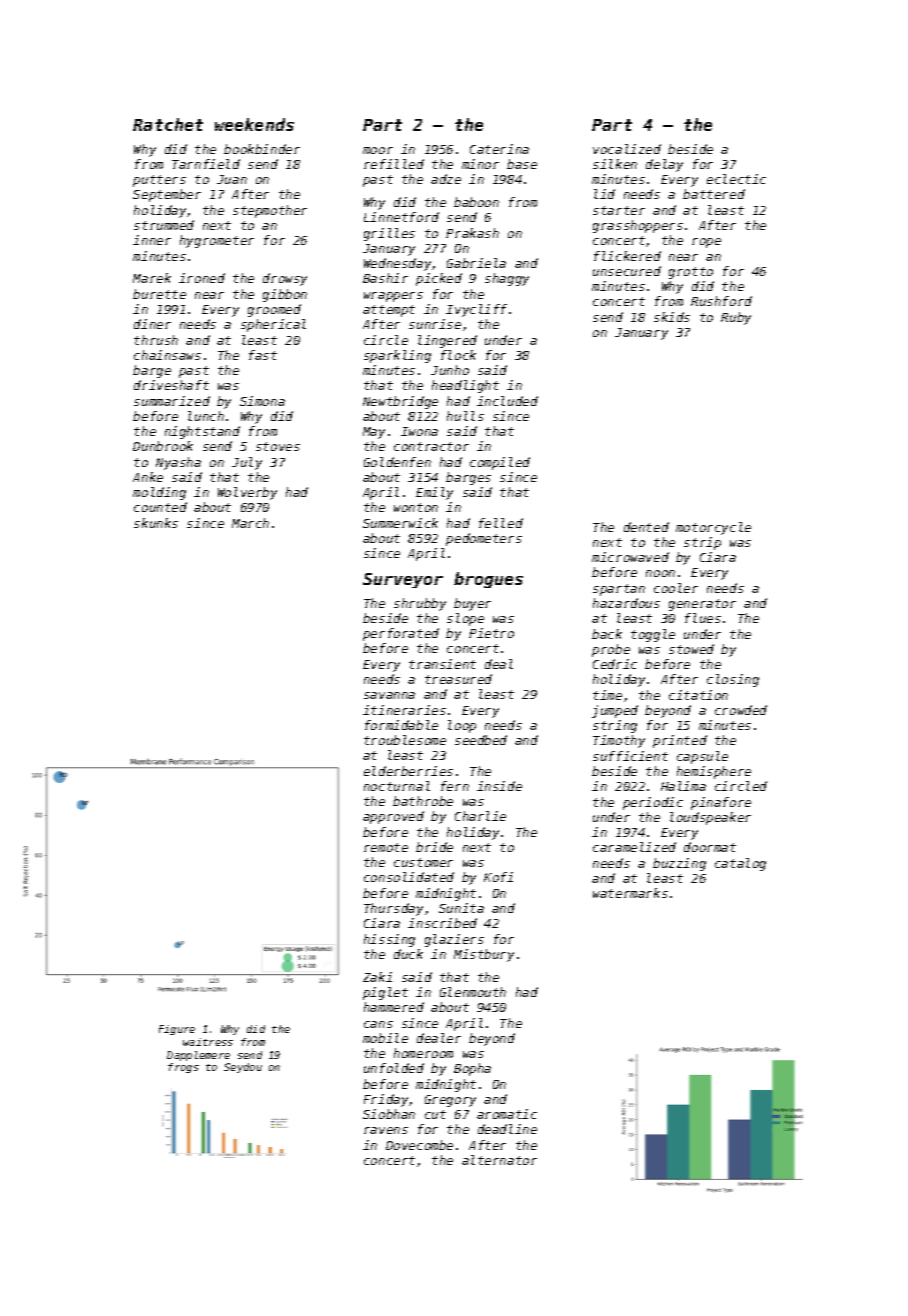  I want to click on string, so click(615, 726).
